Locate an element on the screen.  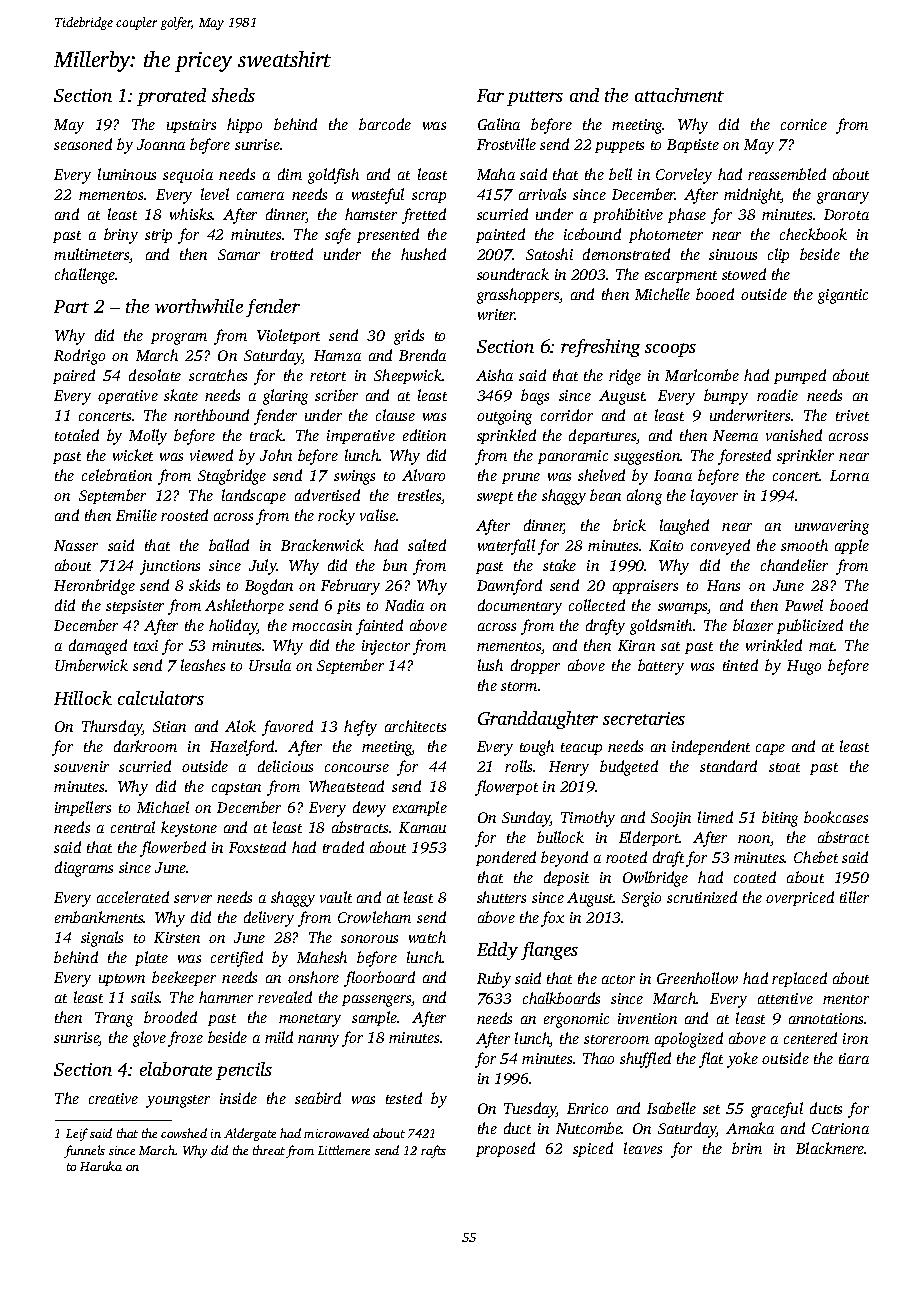
tiara is located at coordinates (854, 1058).
